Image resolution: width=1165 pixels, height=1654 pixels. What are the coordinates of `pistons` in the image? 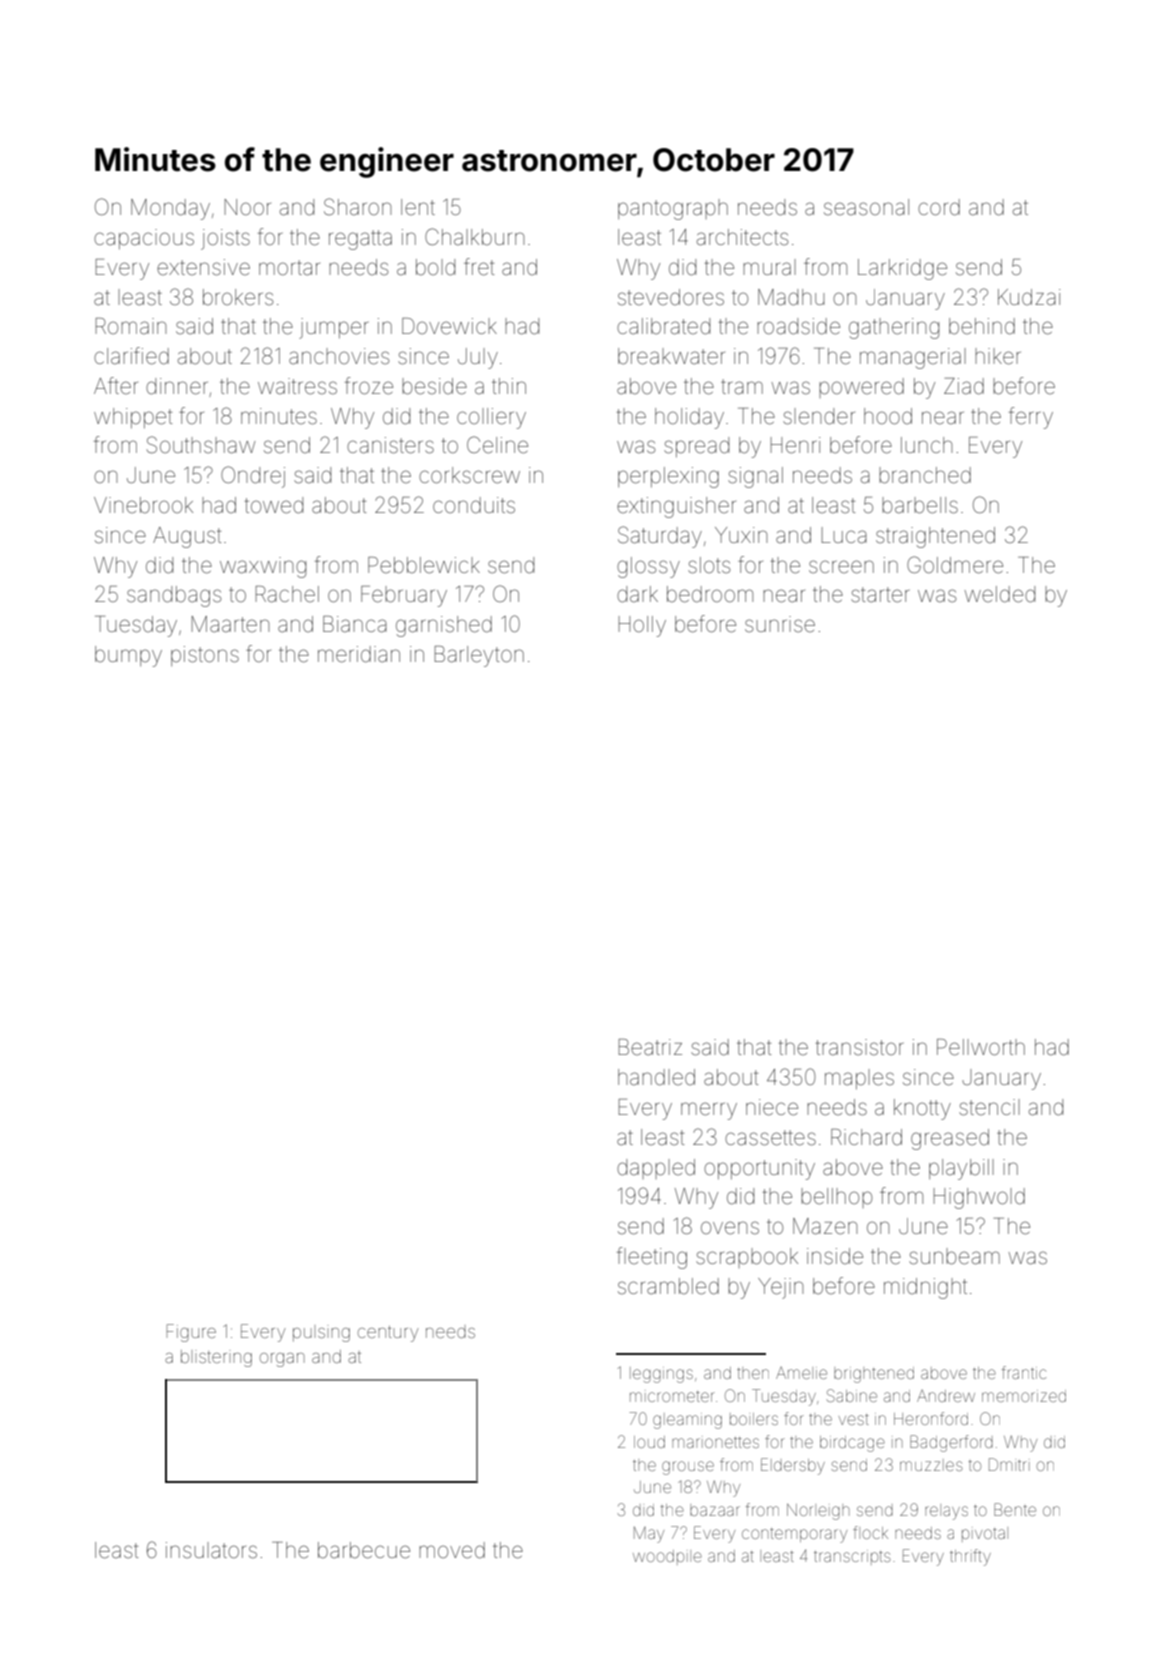 It's located at (205, 656).
